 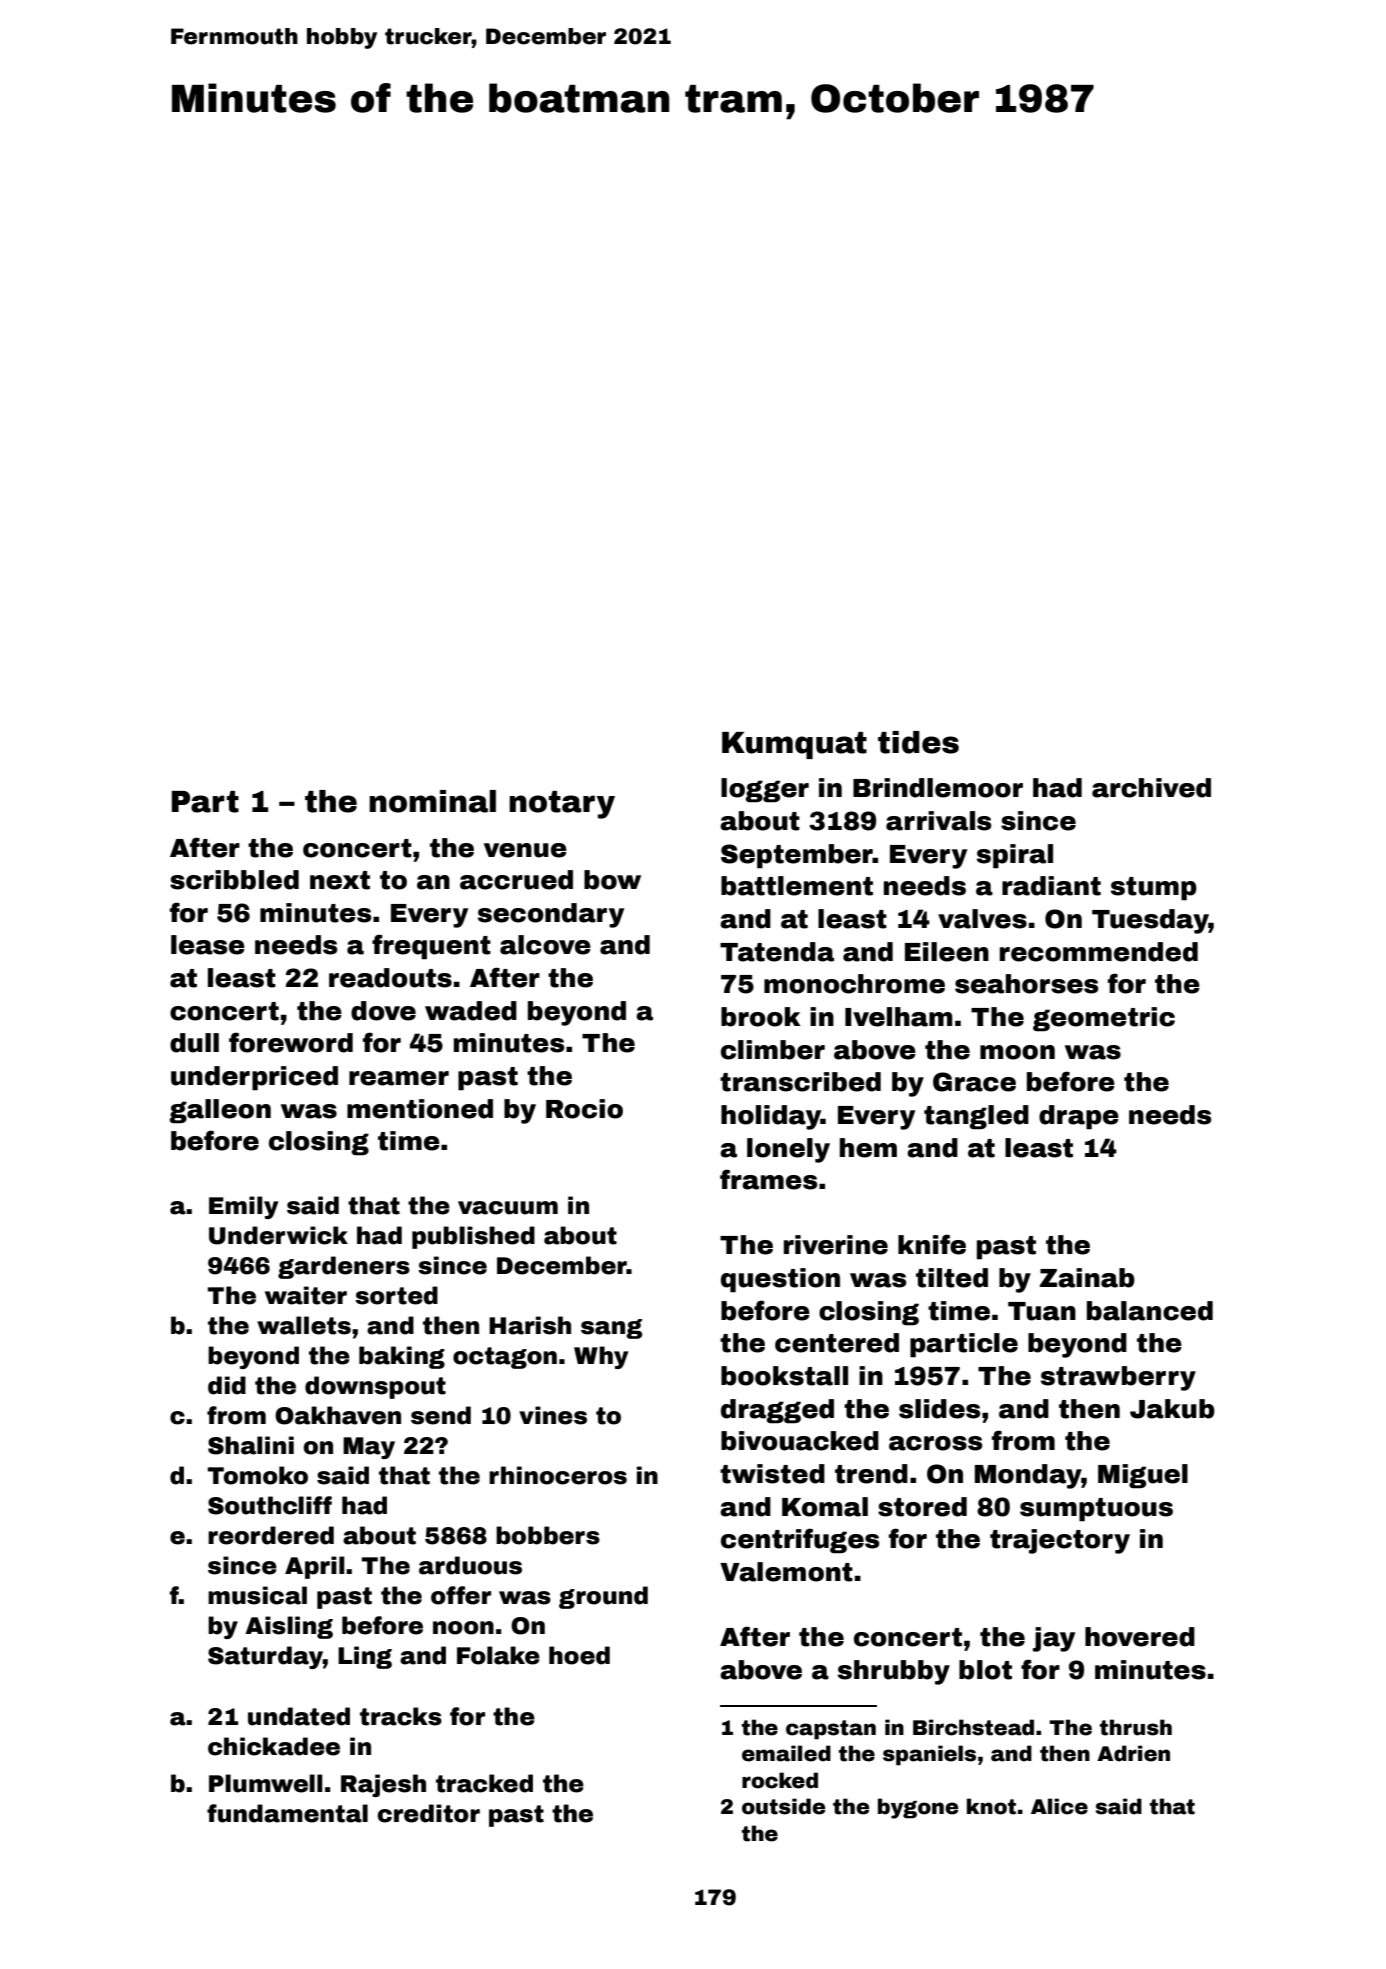 What do you see at coordinates (938, 788) in the screenshot?
I see `Brindlemoor` at bounding box center [938, 788].
